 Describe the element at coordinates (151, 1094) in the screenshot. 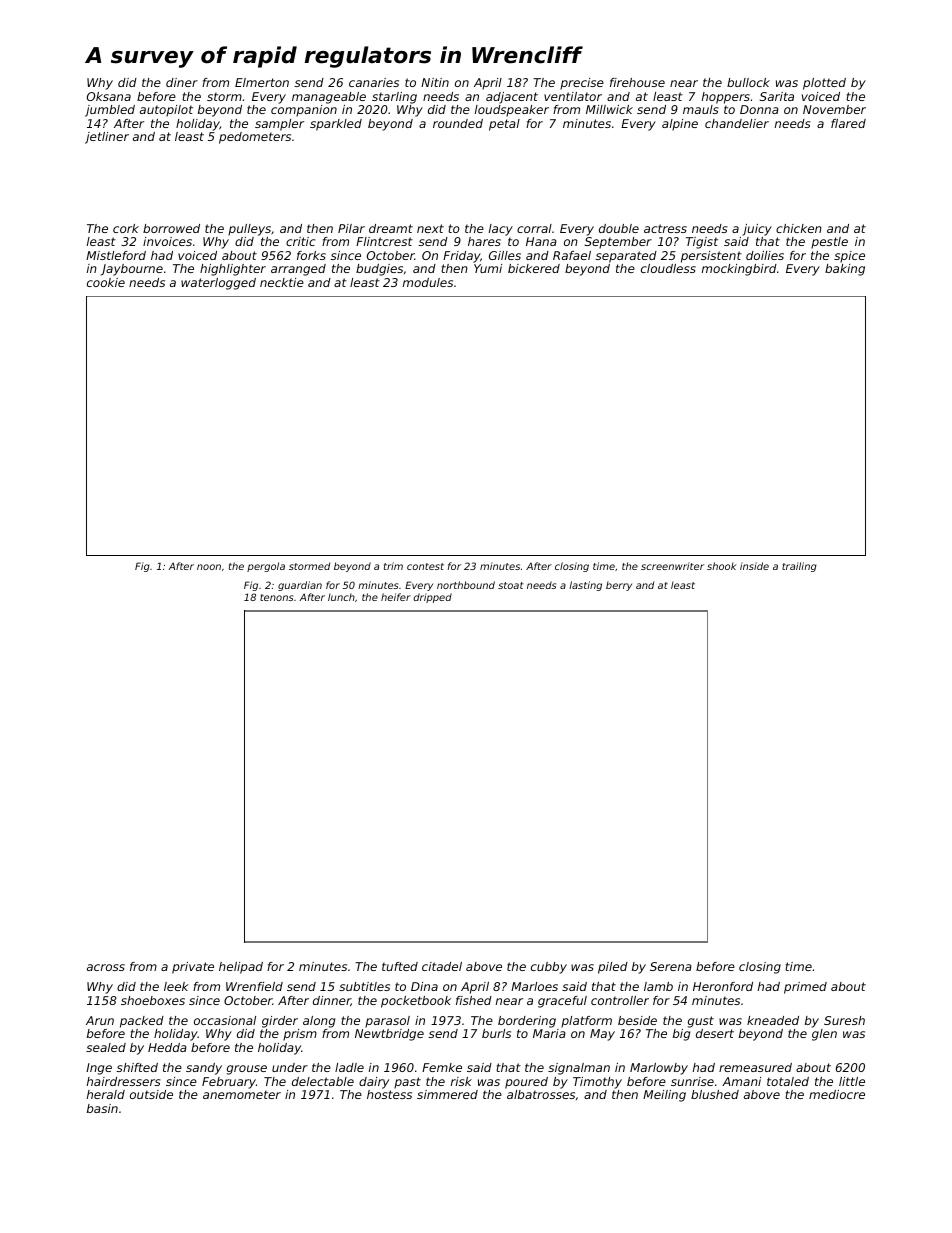

I see `outside` at that location.
